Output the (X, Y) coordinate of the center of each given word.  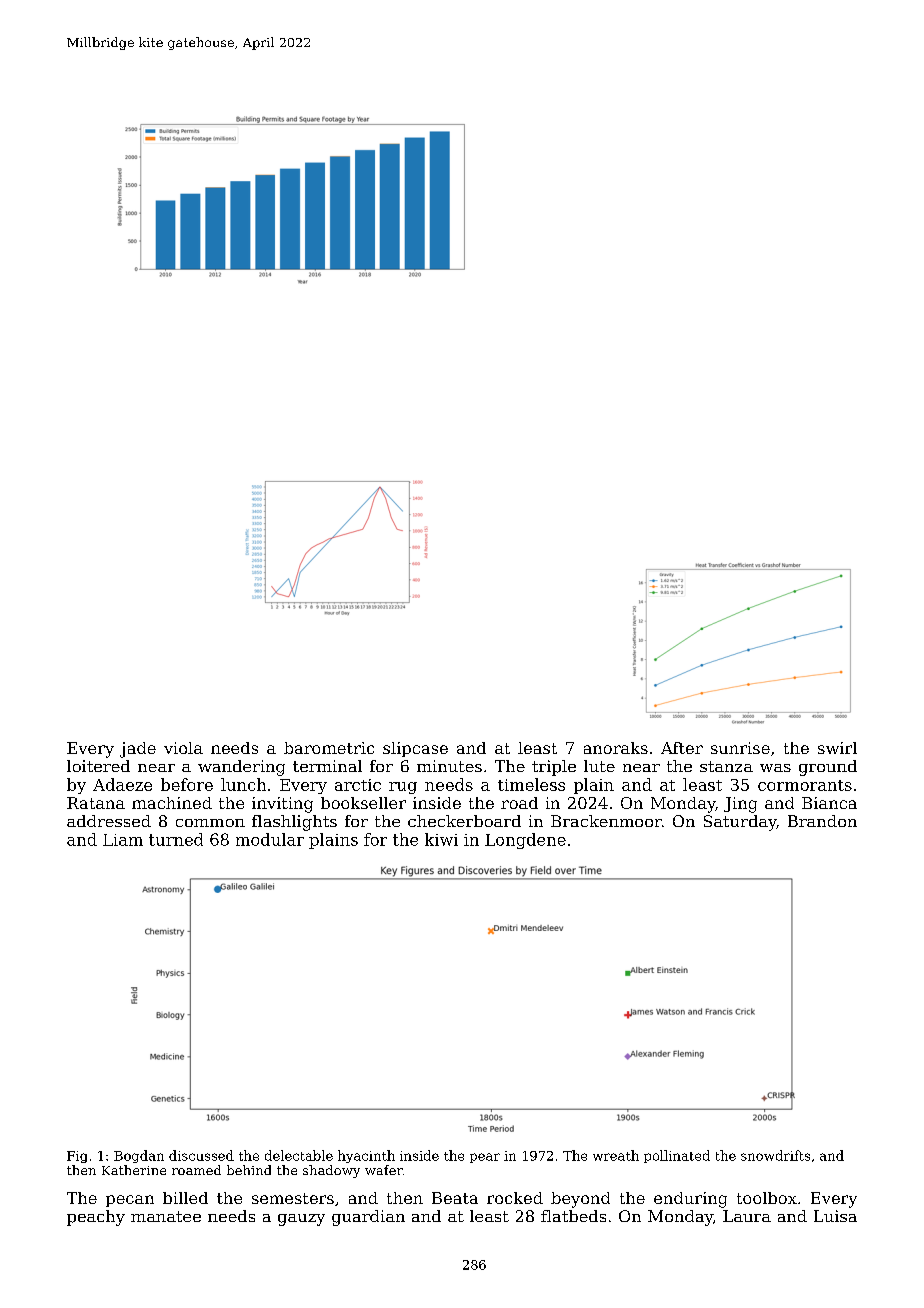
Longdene (525, 841)
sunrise (740, 748)
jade (138, 750)
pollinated (677, 1156)
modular (270, 839)
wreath (616, 1155)
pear (485, 1158)
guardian (368, 1218)
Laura (747, 1216)
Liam (123, 840)
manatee (166, 1216)
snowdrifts (775, 1155)
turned (176, 839)
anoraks (616, 748)
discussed (201, 1155)
